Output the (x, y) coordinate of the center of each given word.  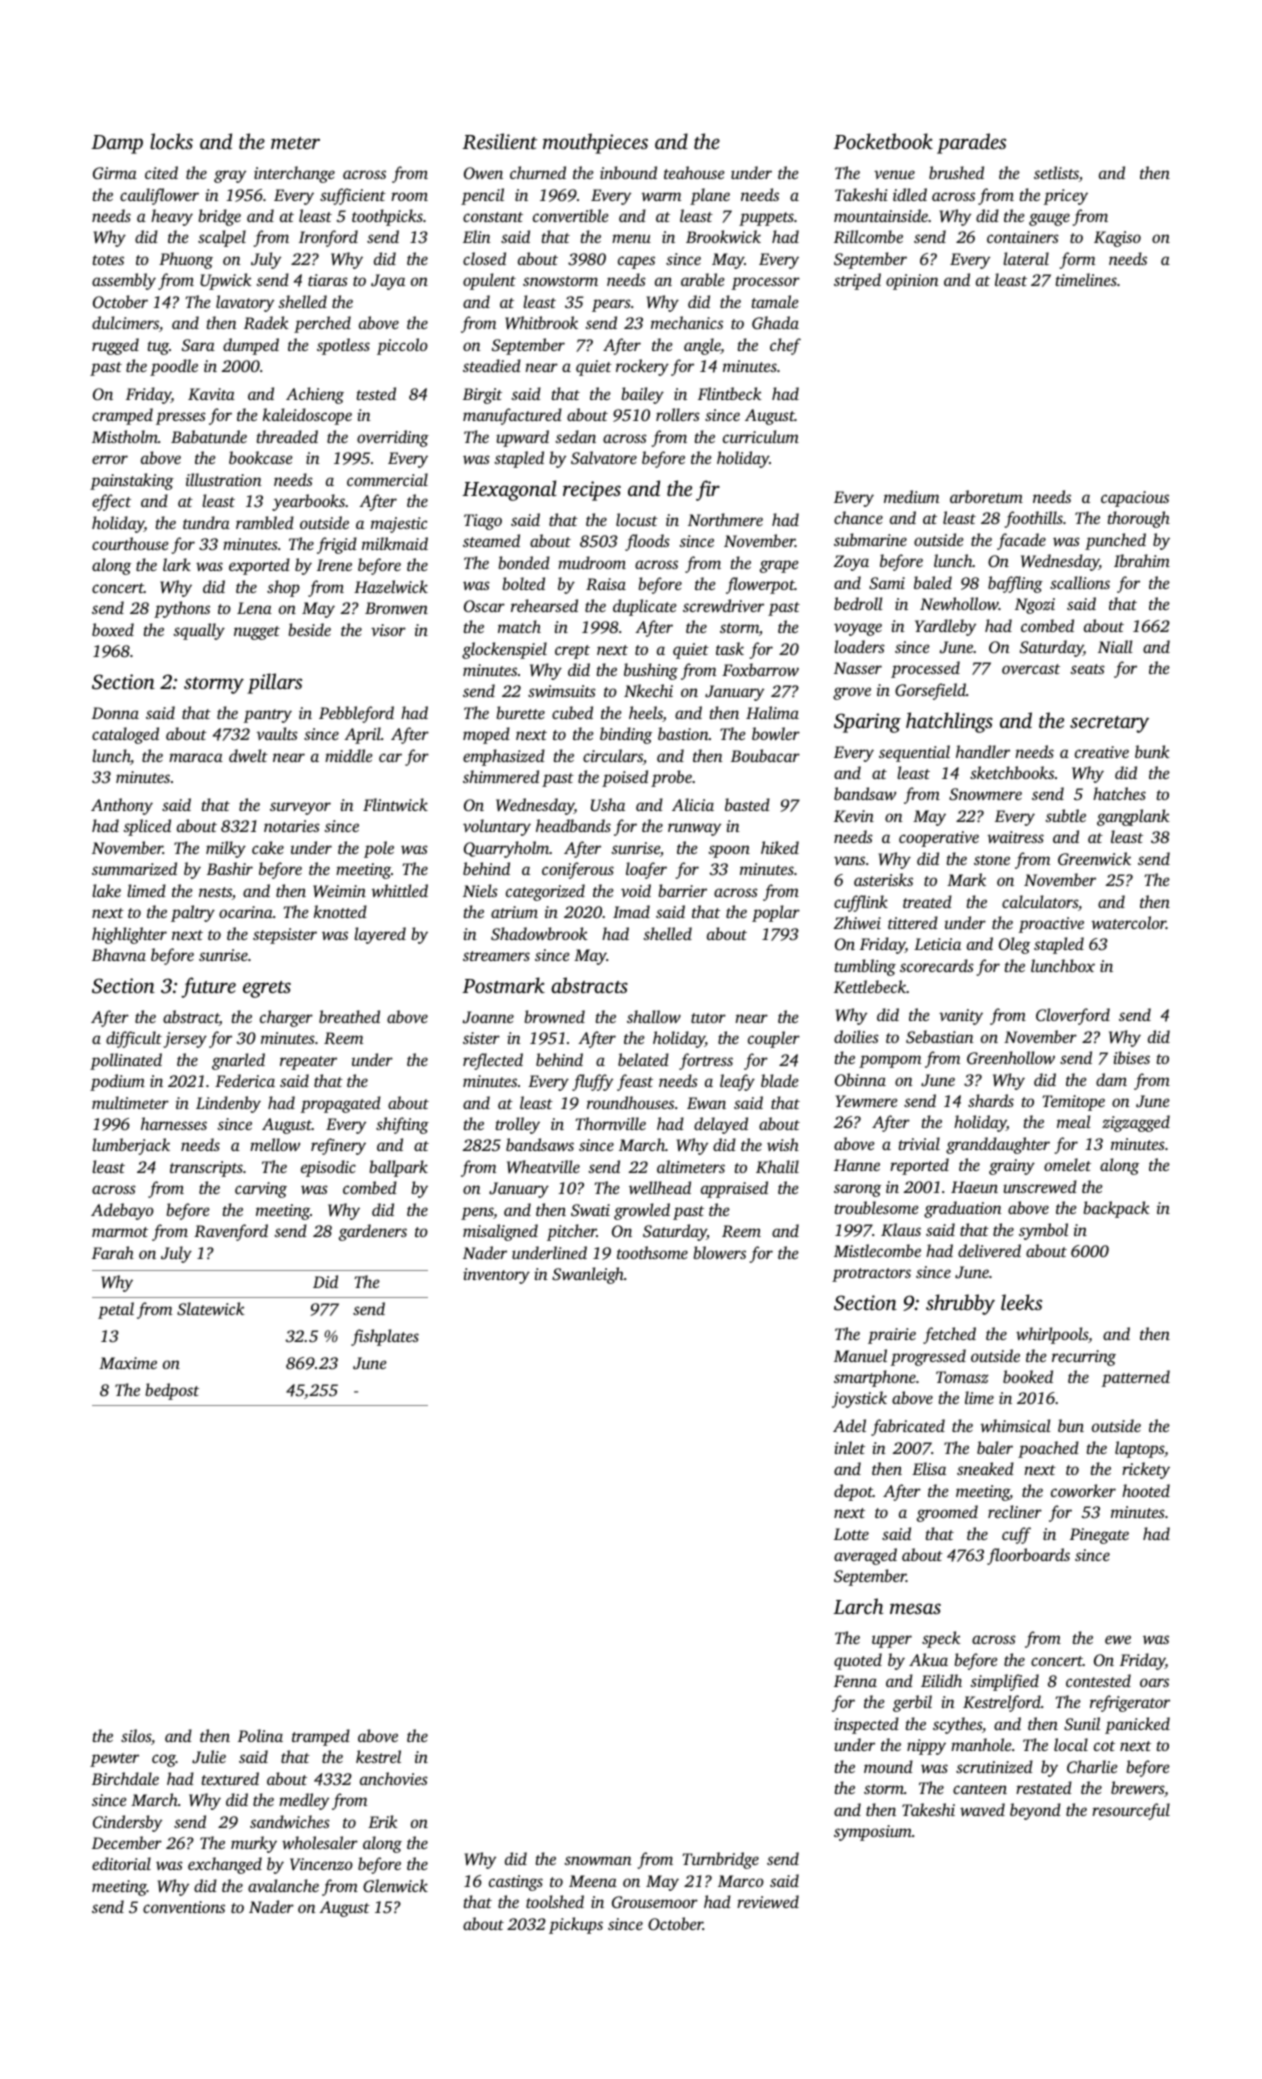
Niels (480, 890)
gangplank (1133, 817)
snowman (598, 1860)
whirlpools (1052, 1335)
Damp (117, 144)
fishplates (385, 1337)
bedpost (172, 1391)
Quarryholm (506, 849)
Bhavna (119, 954)
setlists (1056, 172)
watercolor (1128, 922)
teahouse (694, 172)
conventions (184, 1907)
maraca (196, 757)
